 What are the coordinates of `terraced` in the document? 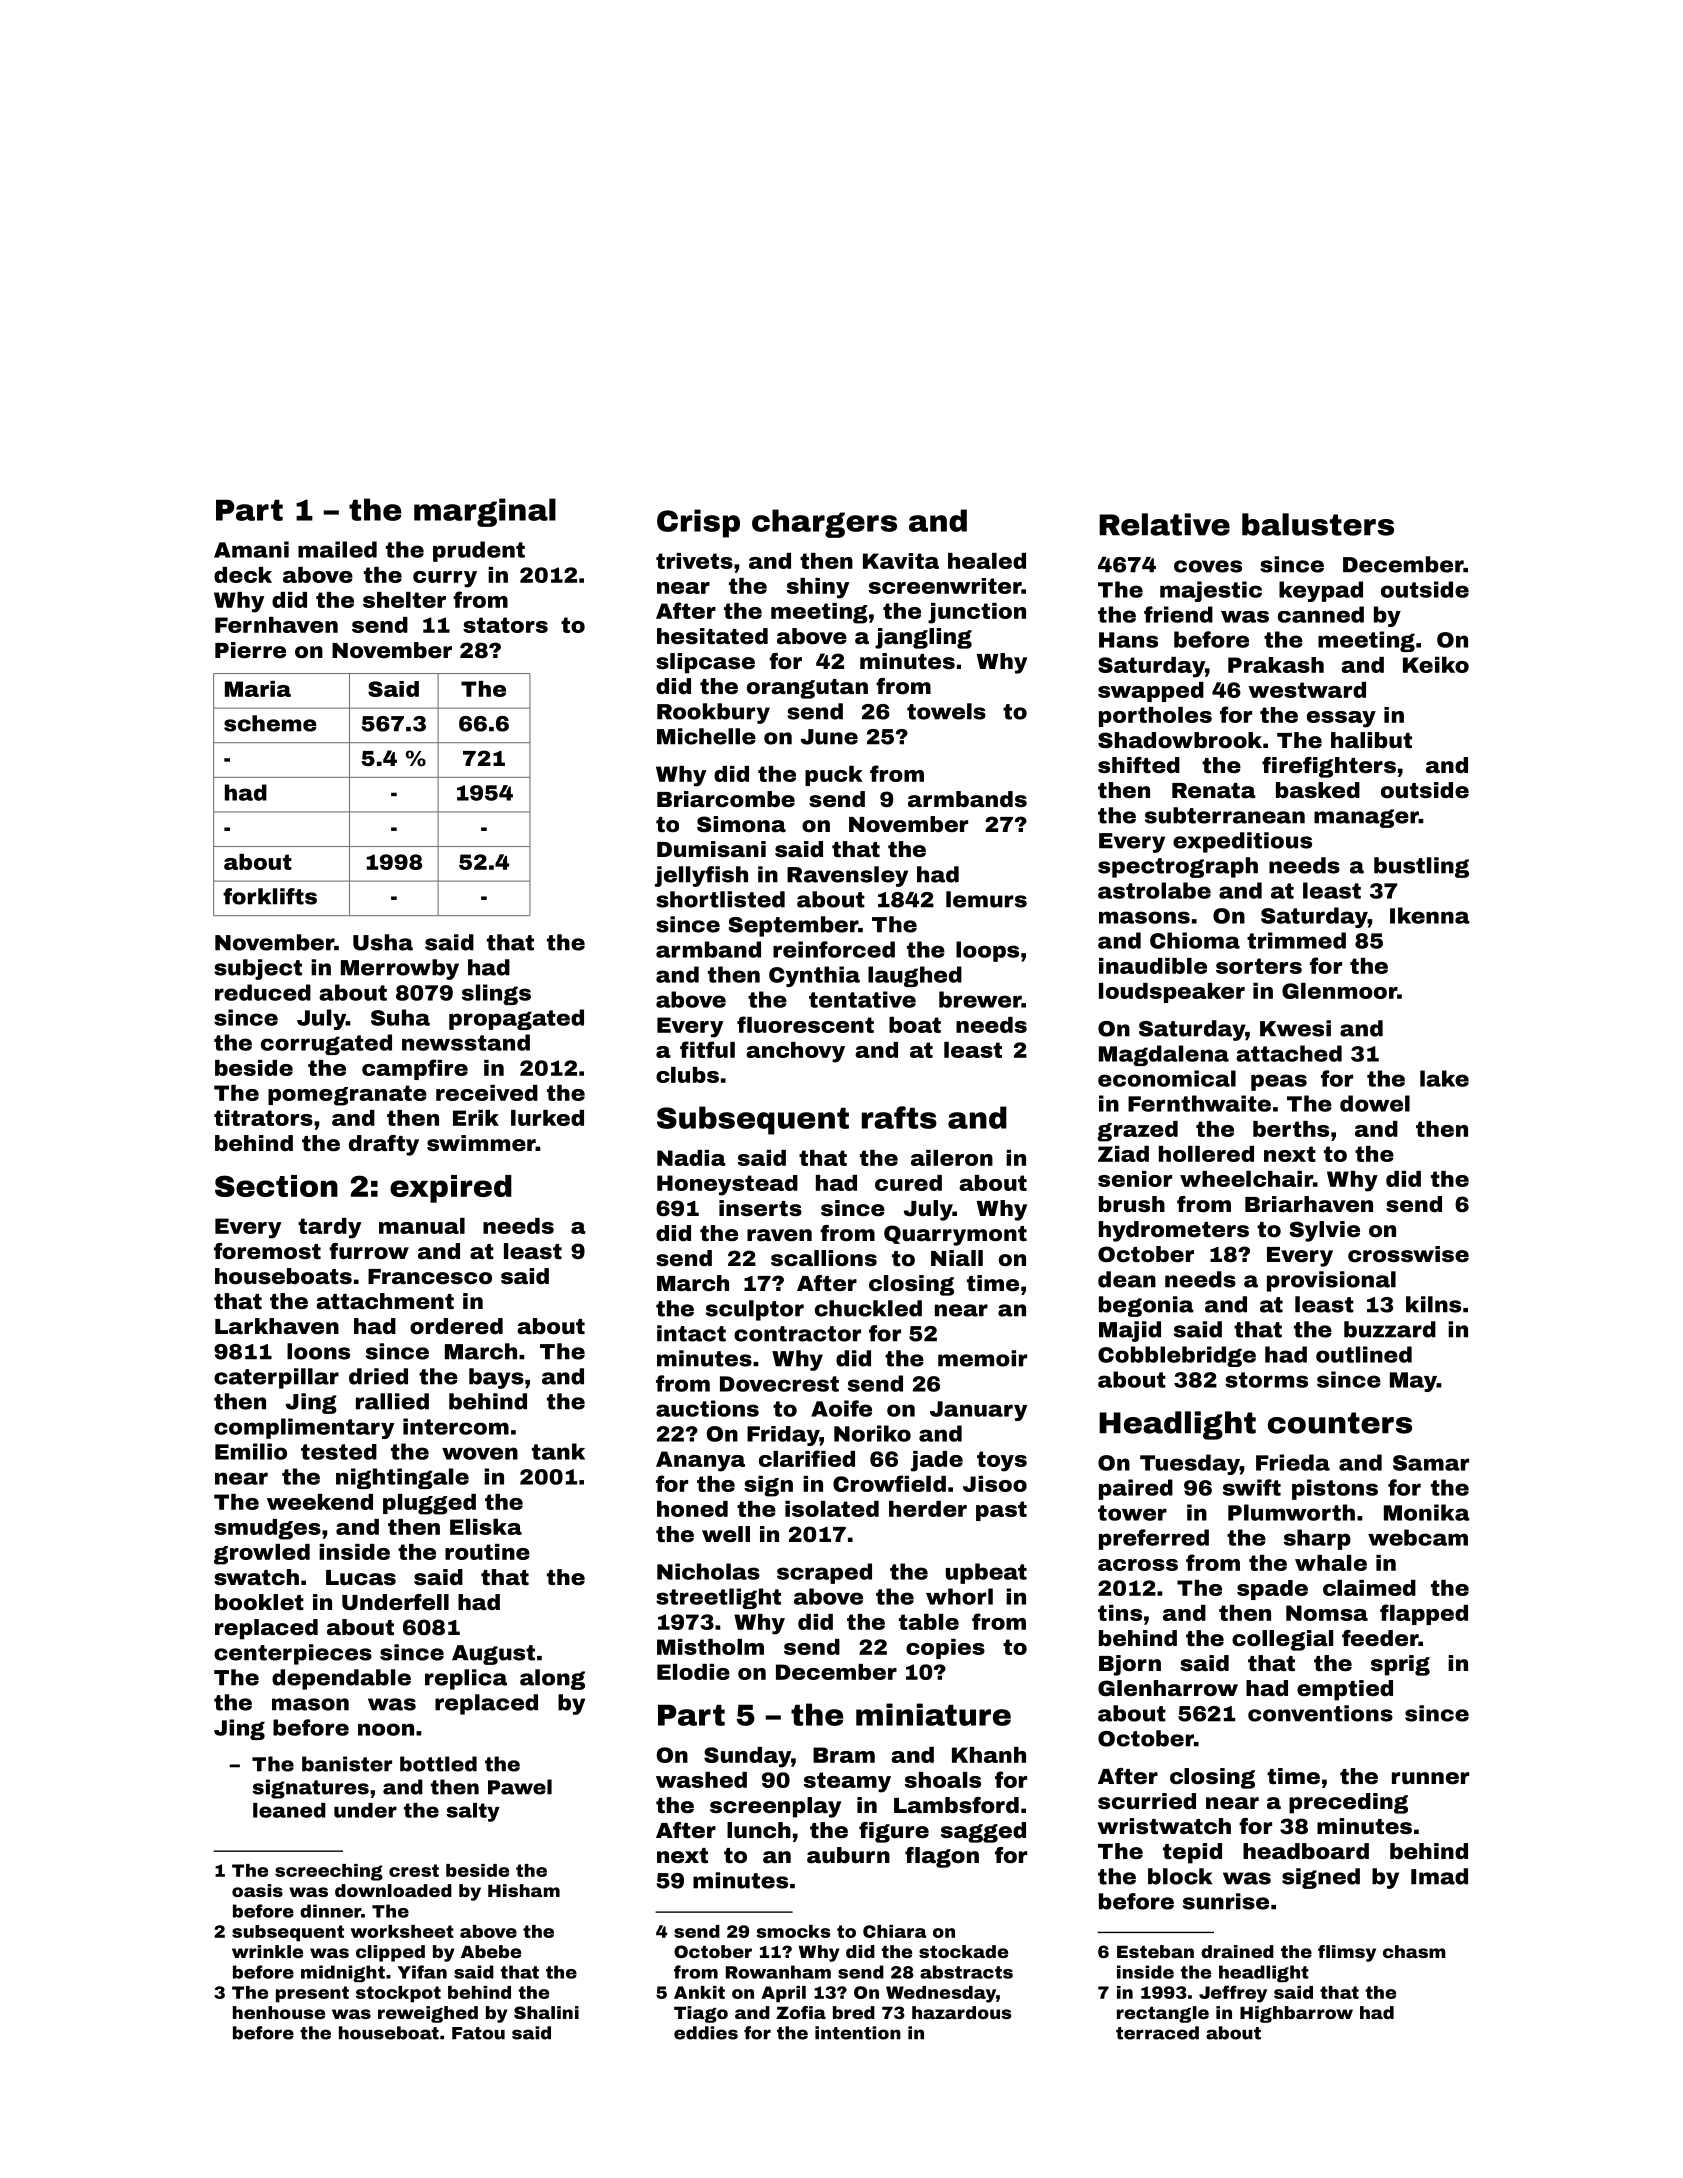 It's located at (1157, 2033).
